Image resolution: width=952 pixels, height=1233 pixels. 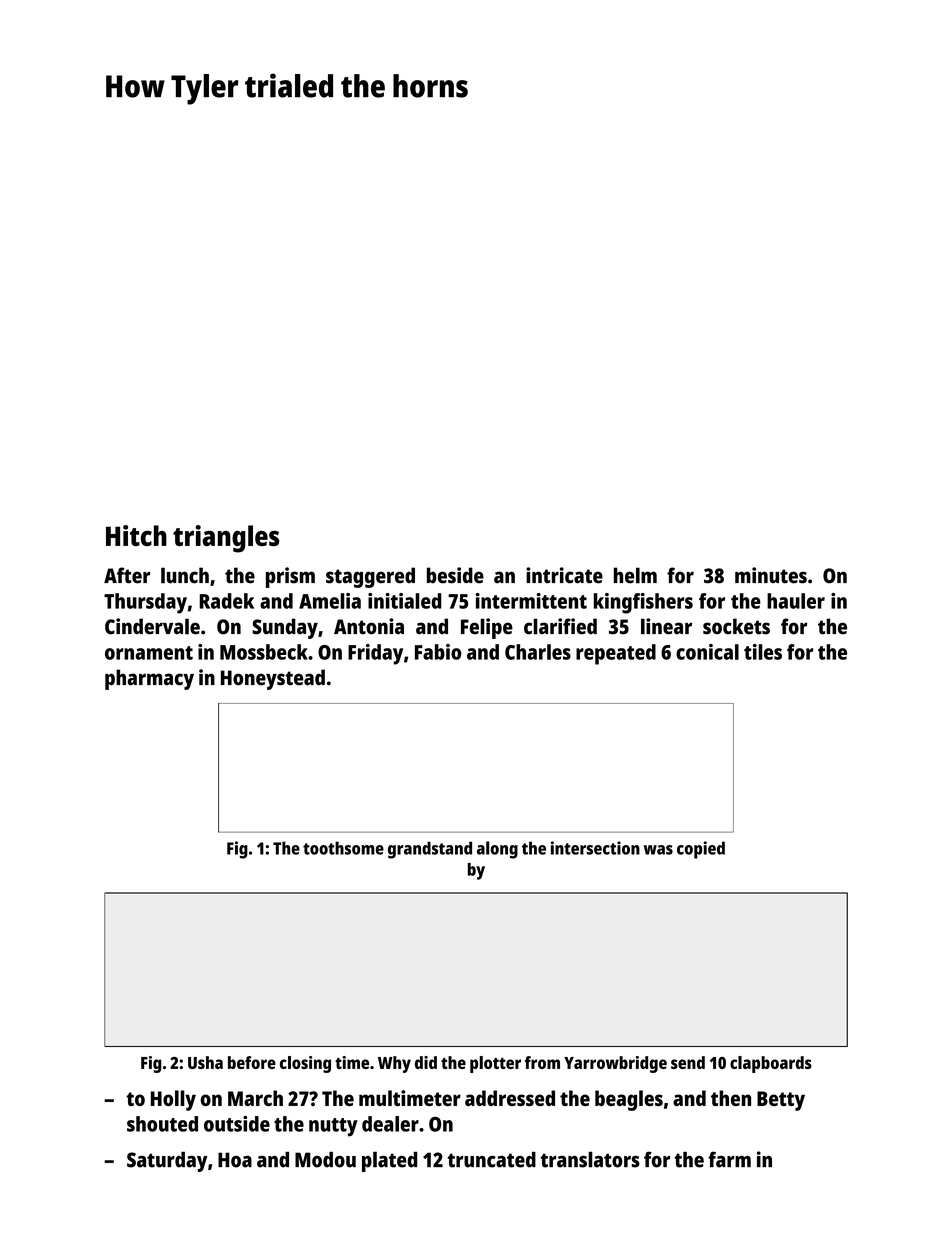 What do you see at coordinates (343, 848) in the image?
I see `toothsome` at bounding box center [343, 848].
